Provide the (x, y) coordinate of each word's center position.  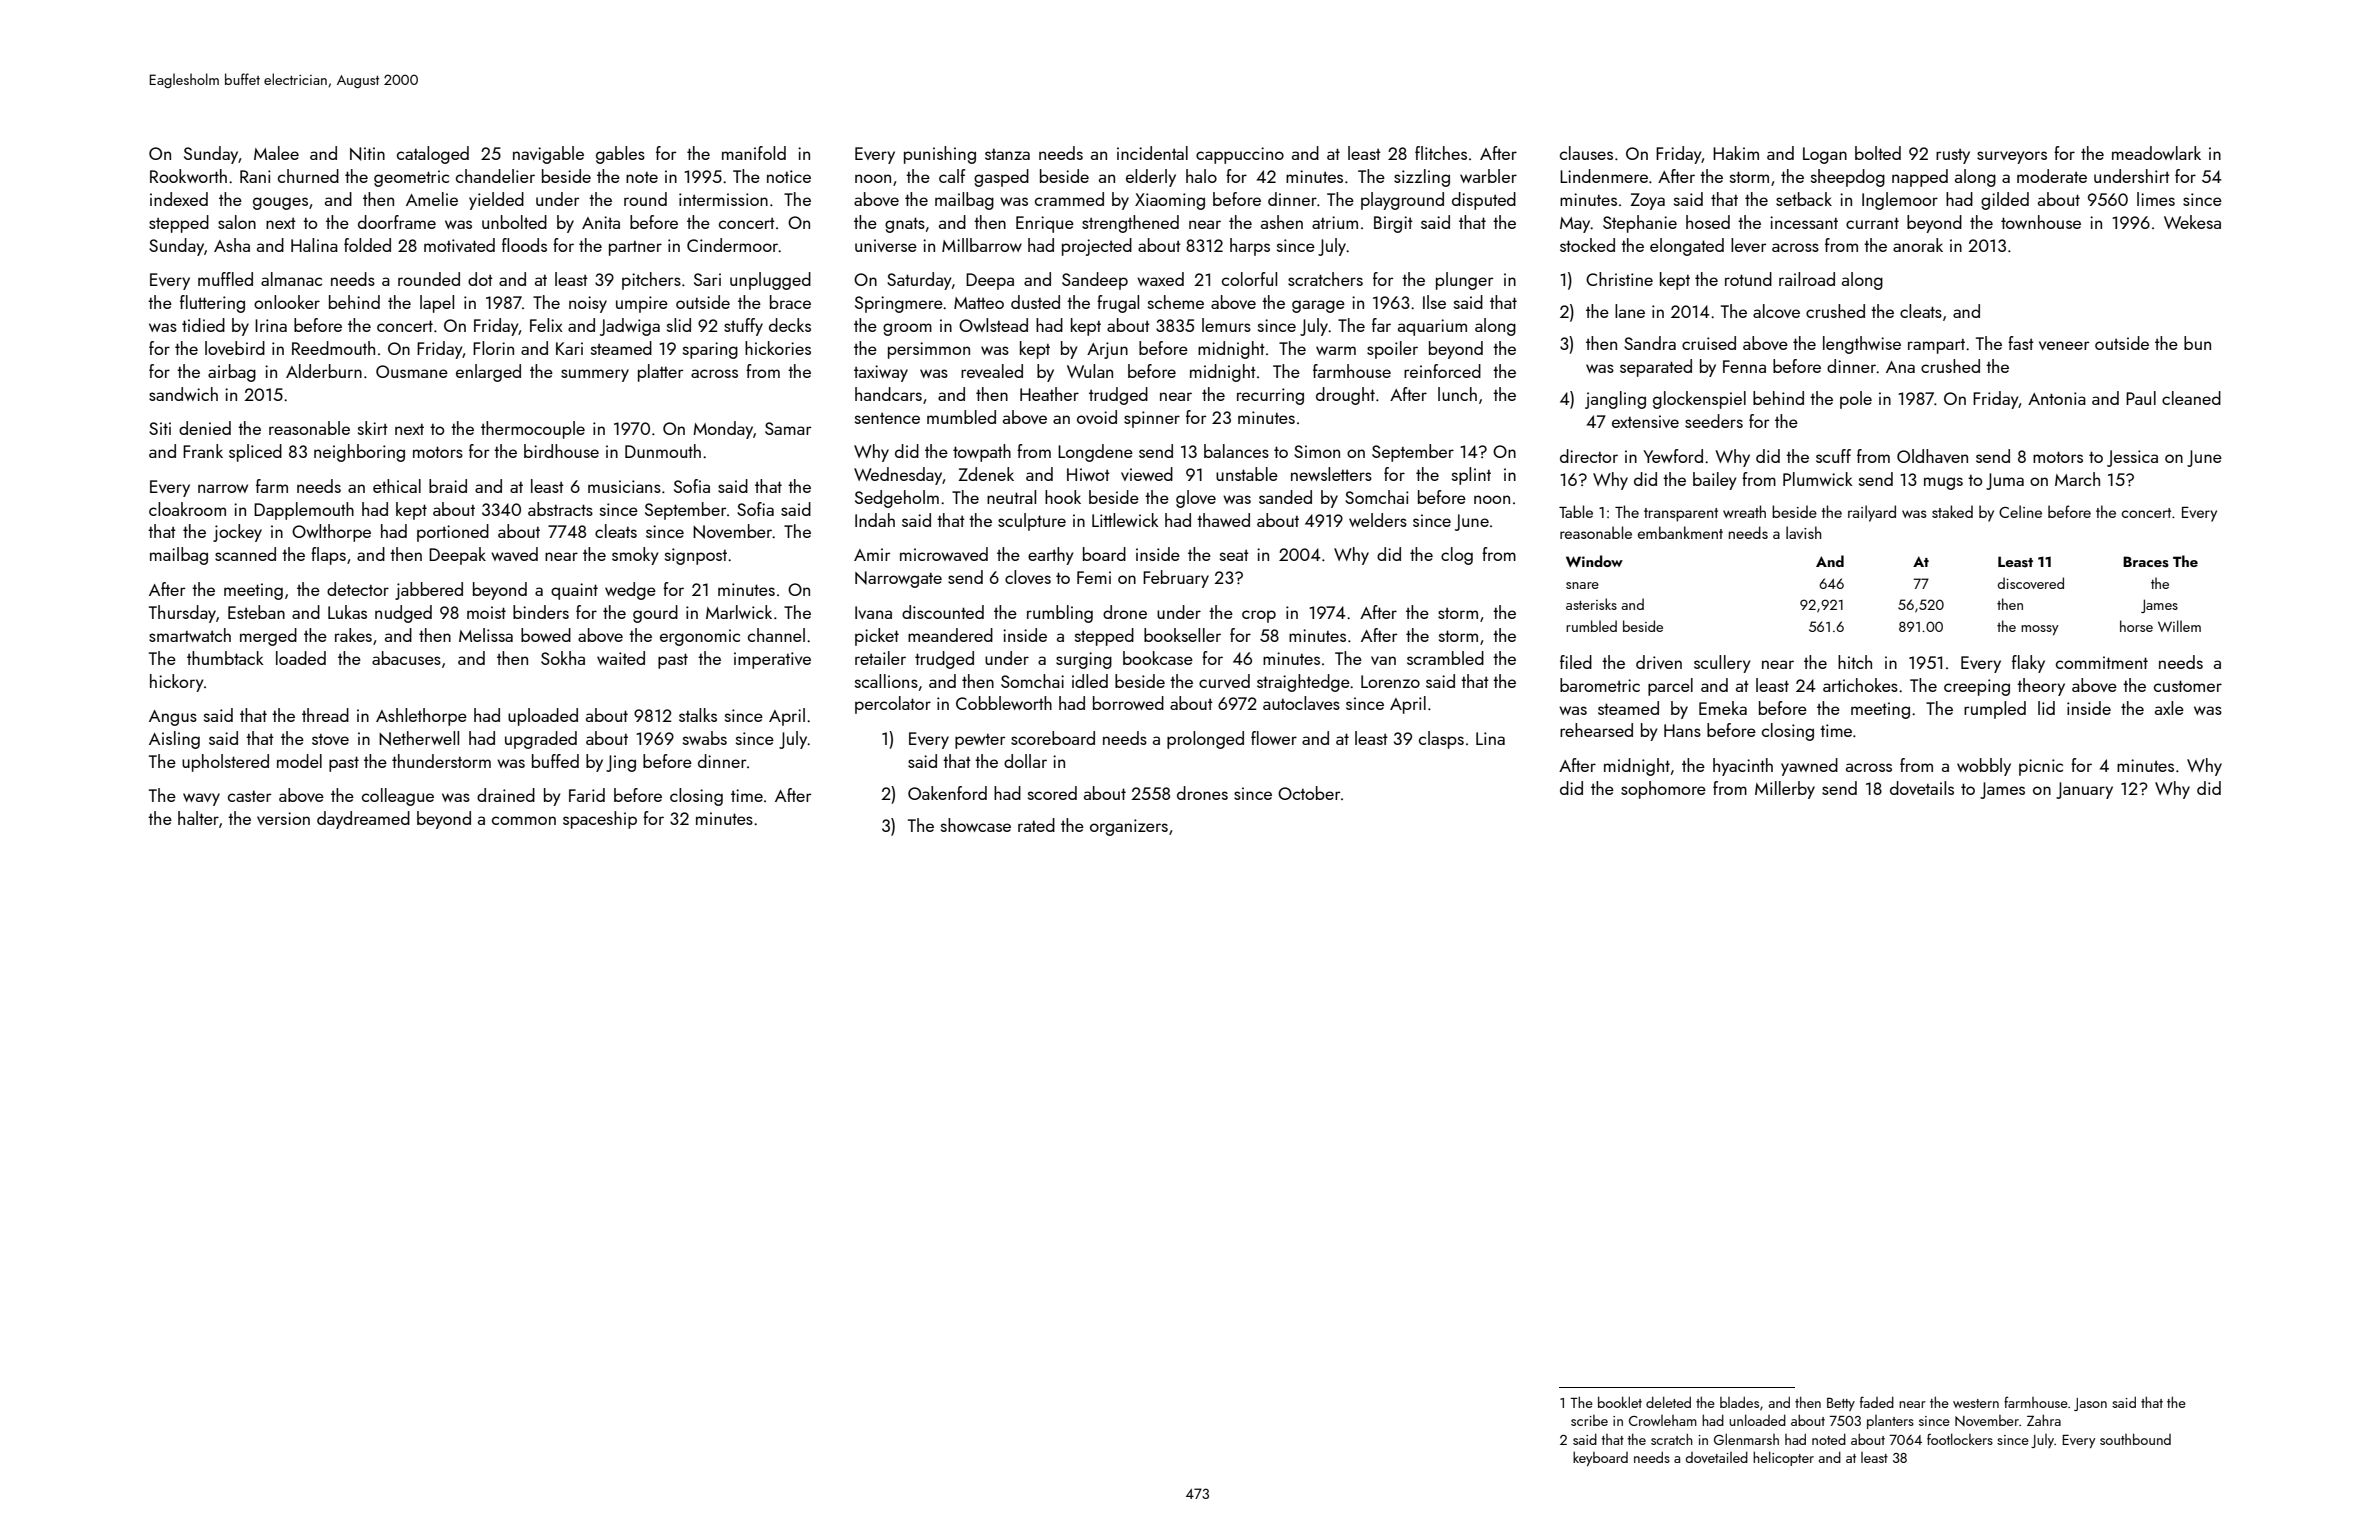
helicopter (1783, 1458)
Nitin (367, 154)
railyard (1872, 513)
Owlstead (993, 325)
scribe (1589, 1420)
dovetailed (1717, 1457)
